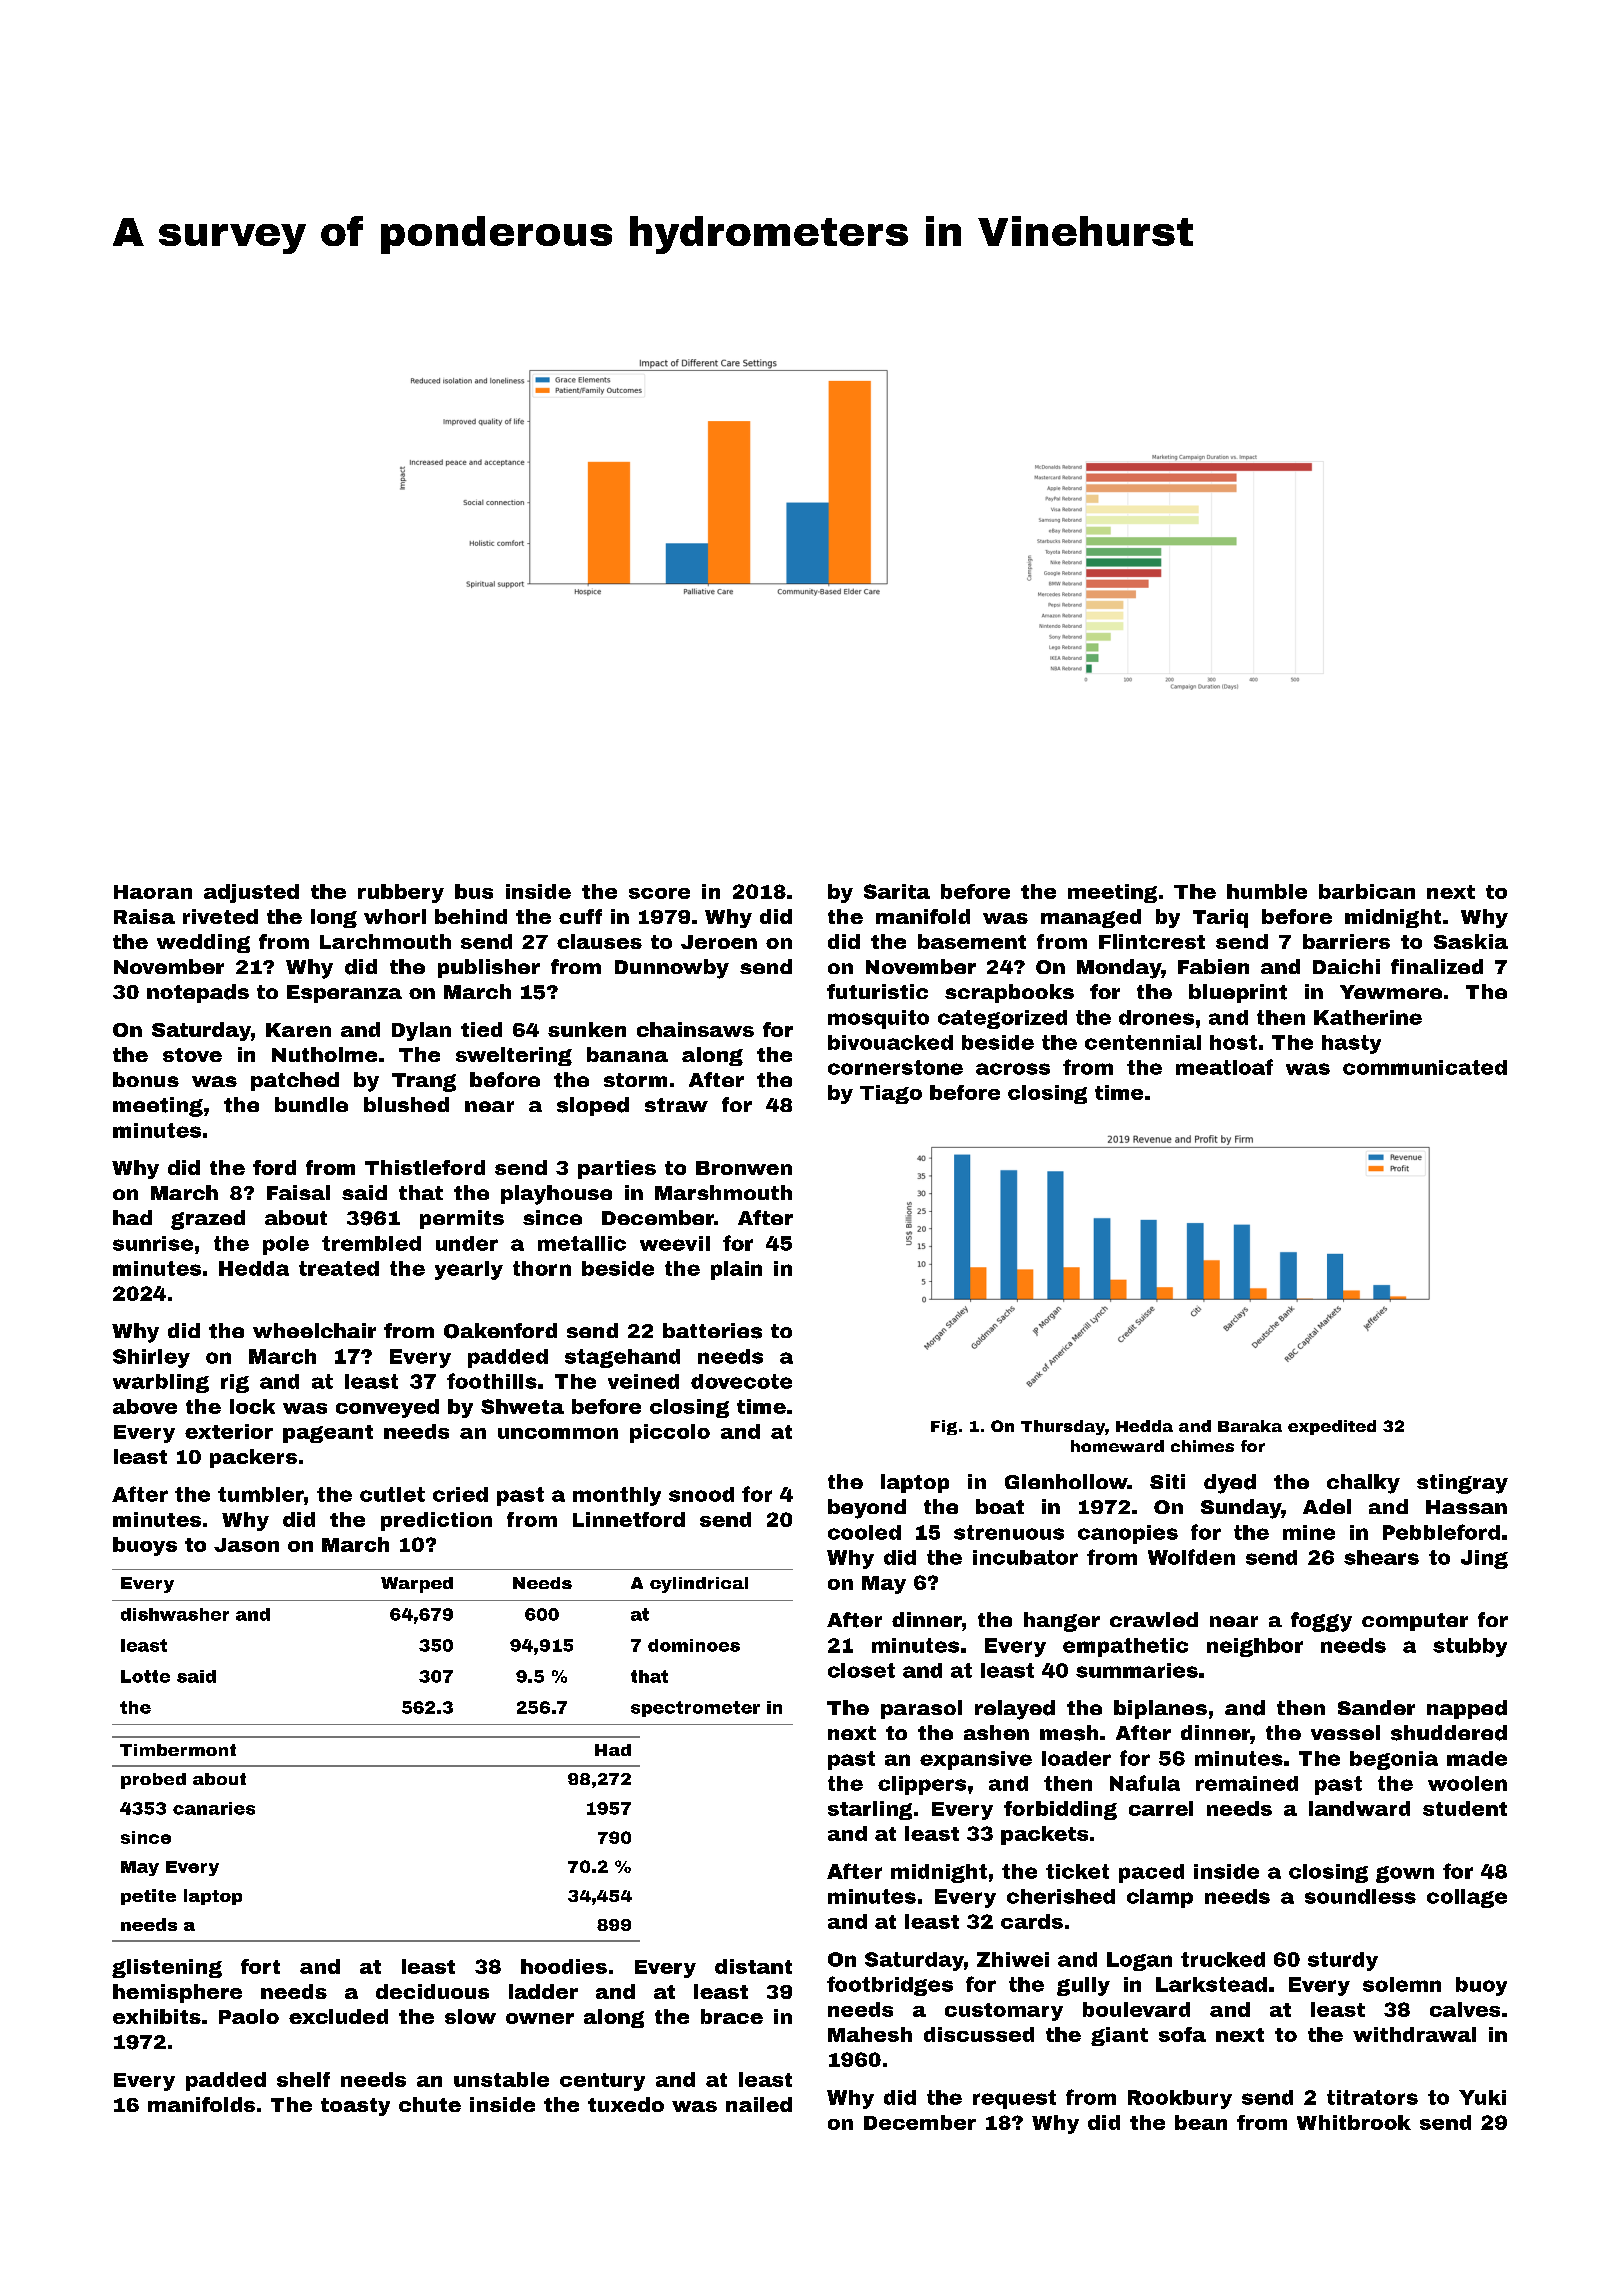 The width and height of the screenshot is (1620, 2292). I want to click on nailed, so click(759, 2104).
